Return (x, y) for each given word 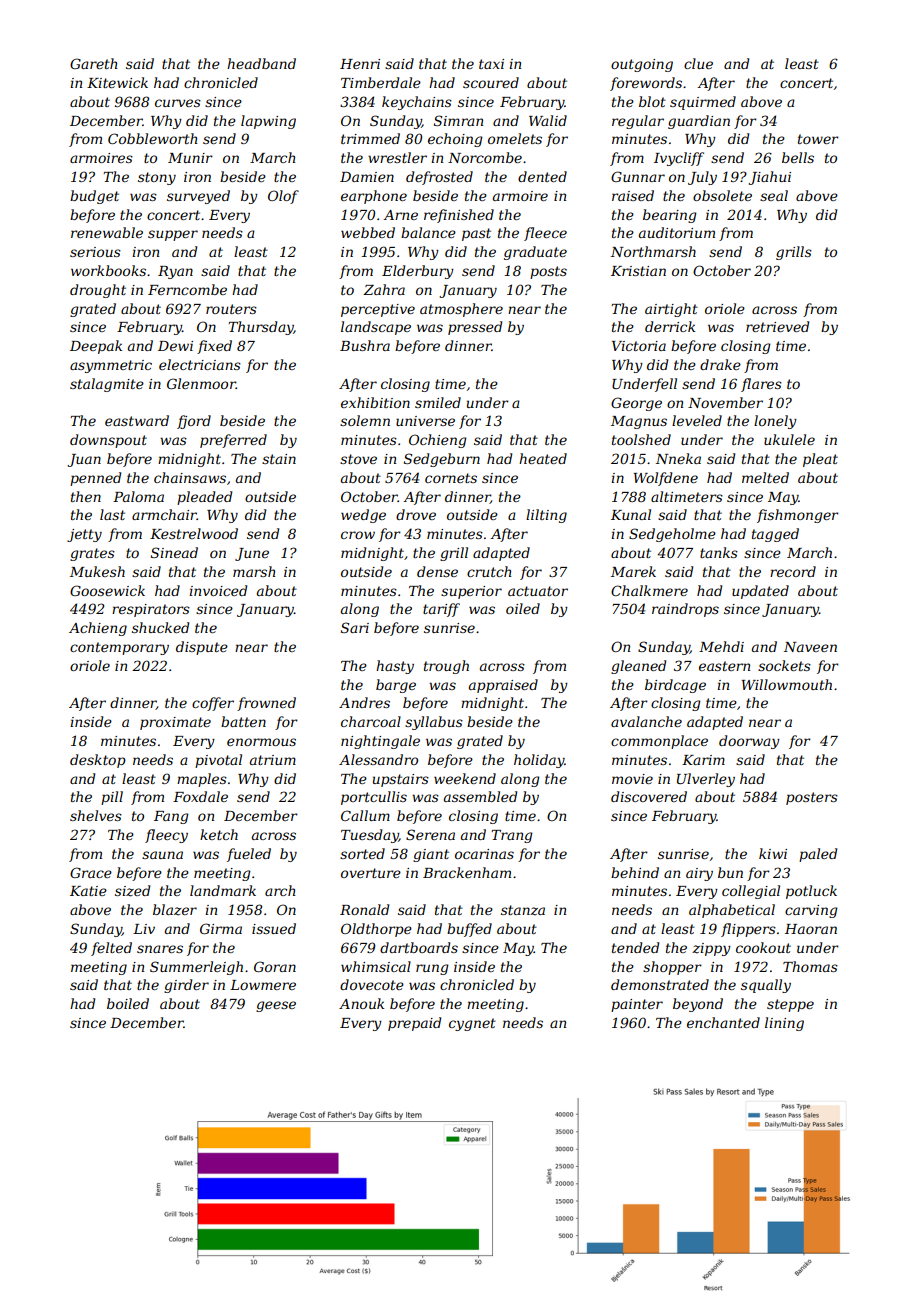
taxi (491, 64)
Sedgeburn (442, 460)
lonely (775, 422)
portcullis (374, 798)
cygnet (472, 1024)
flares (761, 385)
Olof (283, 197)
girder (186, 986)
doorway (749, 742)
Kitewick (117, 82)
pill (112, 798)
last (112, 514)
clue (698, 63)
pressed (475, 328)
